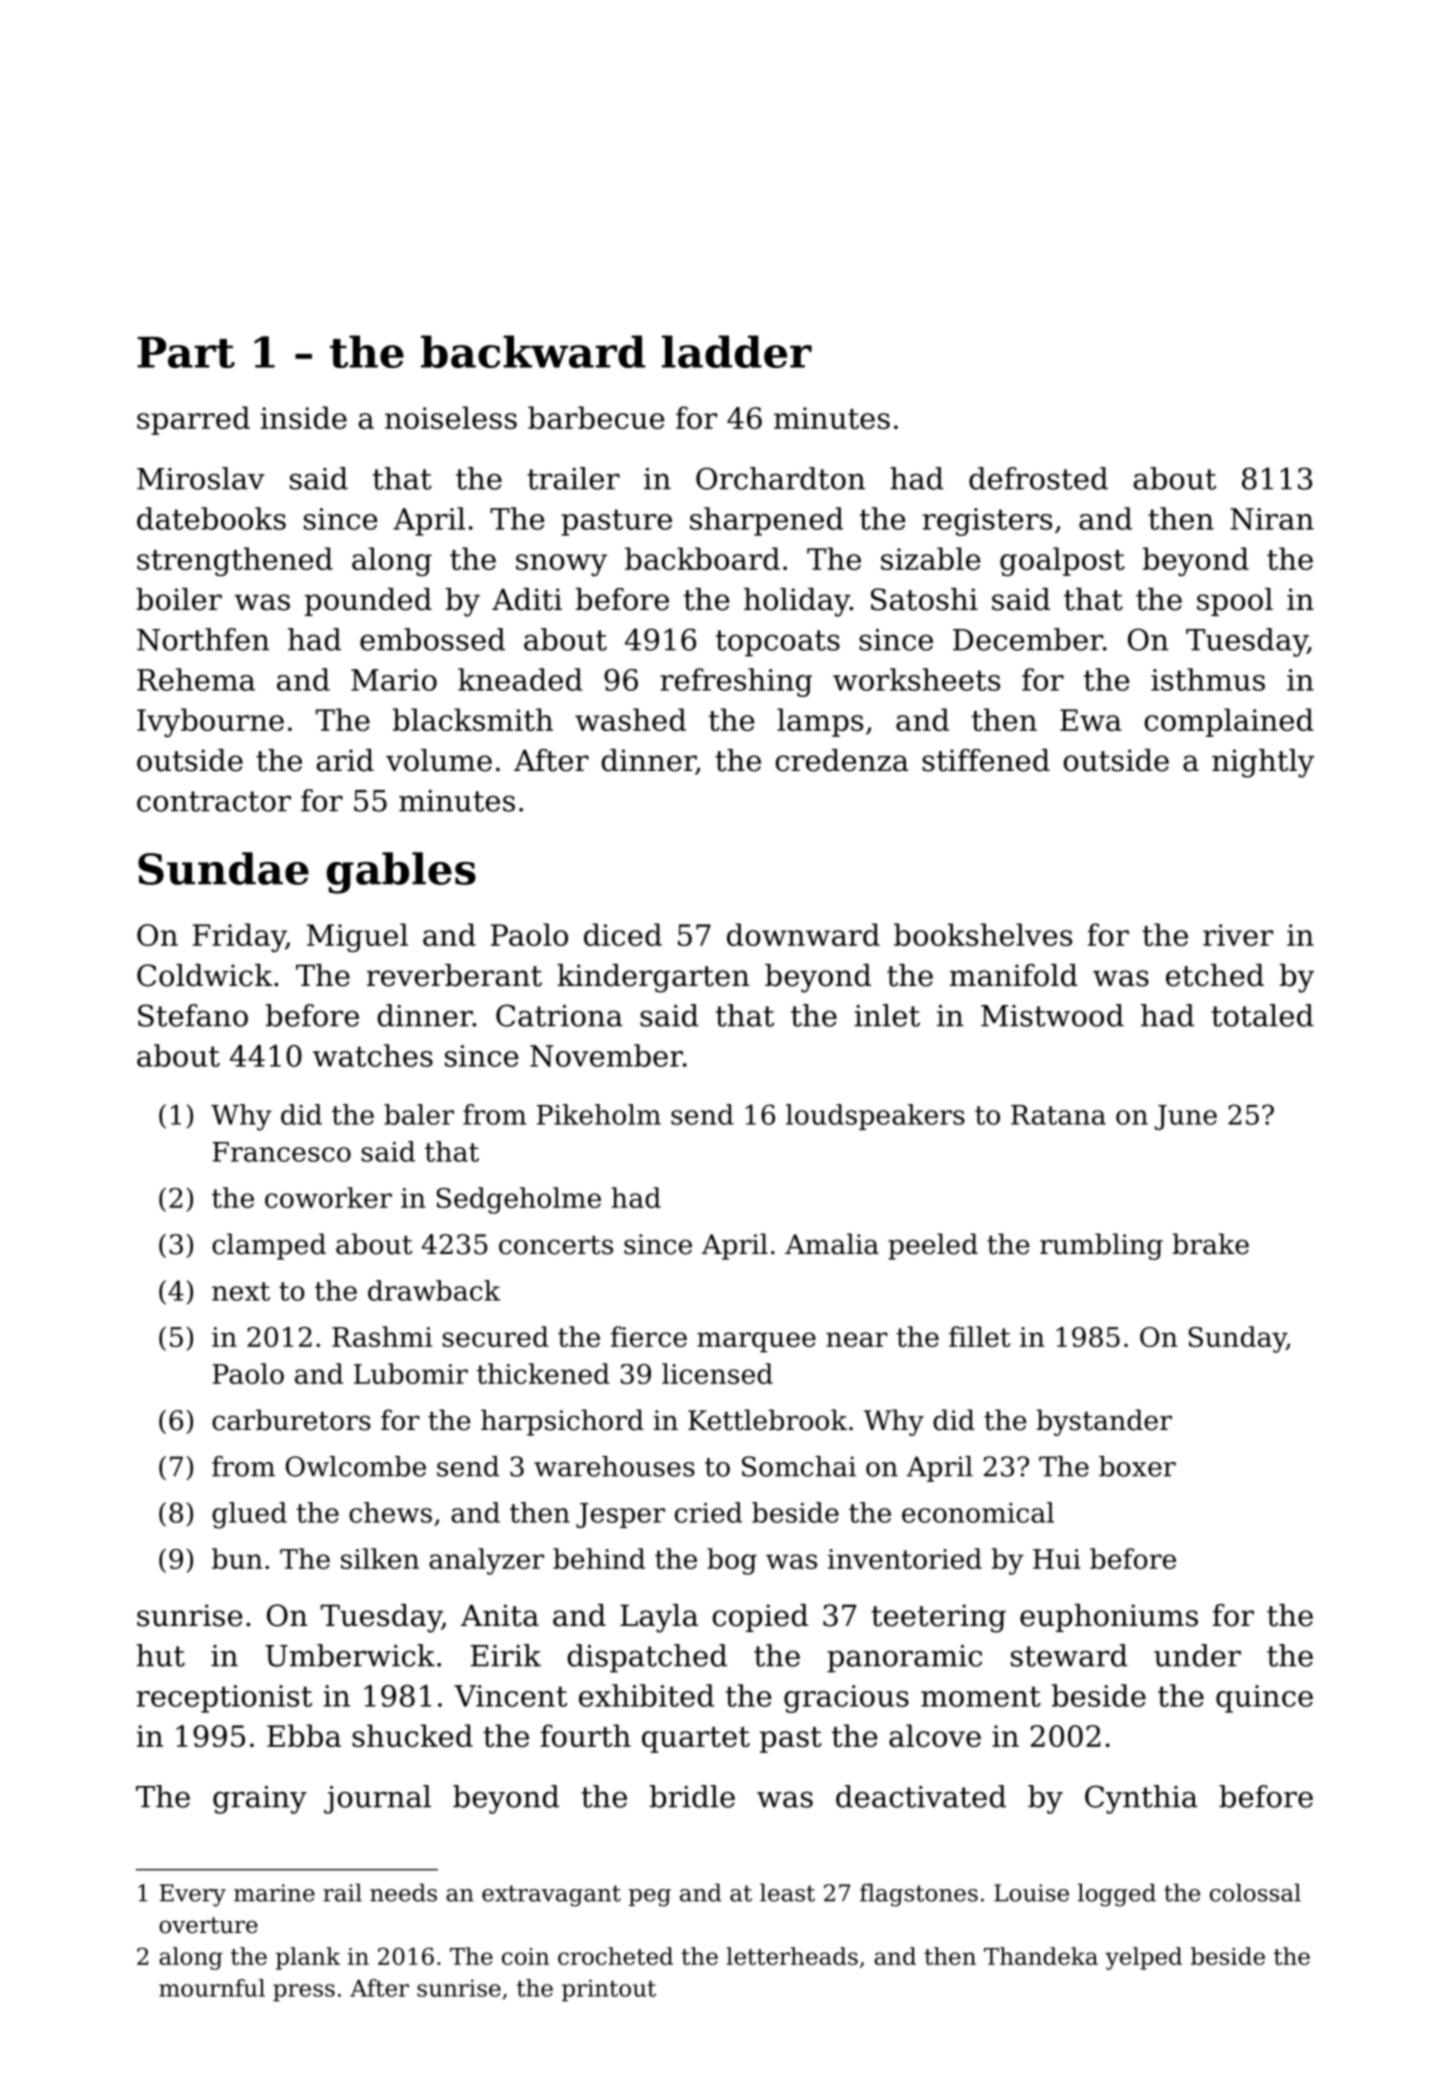 The image size is (1450, 2100). I want to click on Part, so click(186, 352).
